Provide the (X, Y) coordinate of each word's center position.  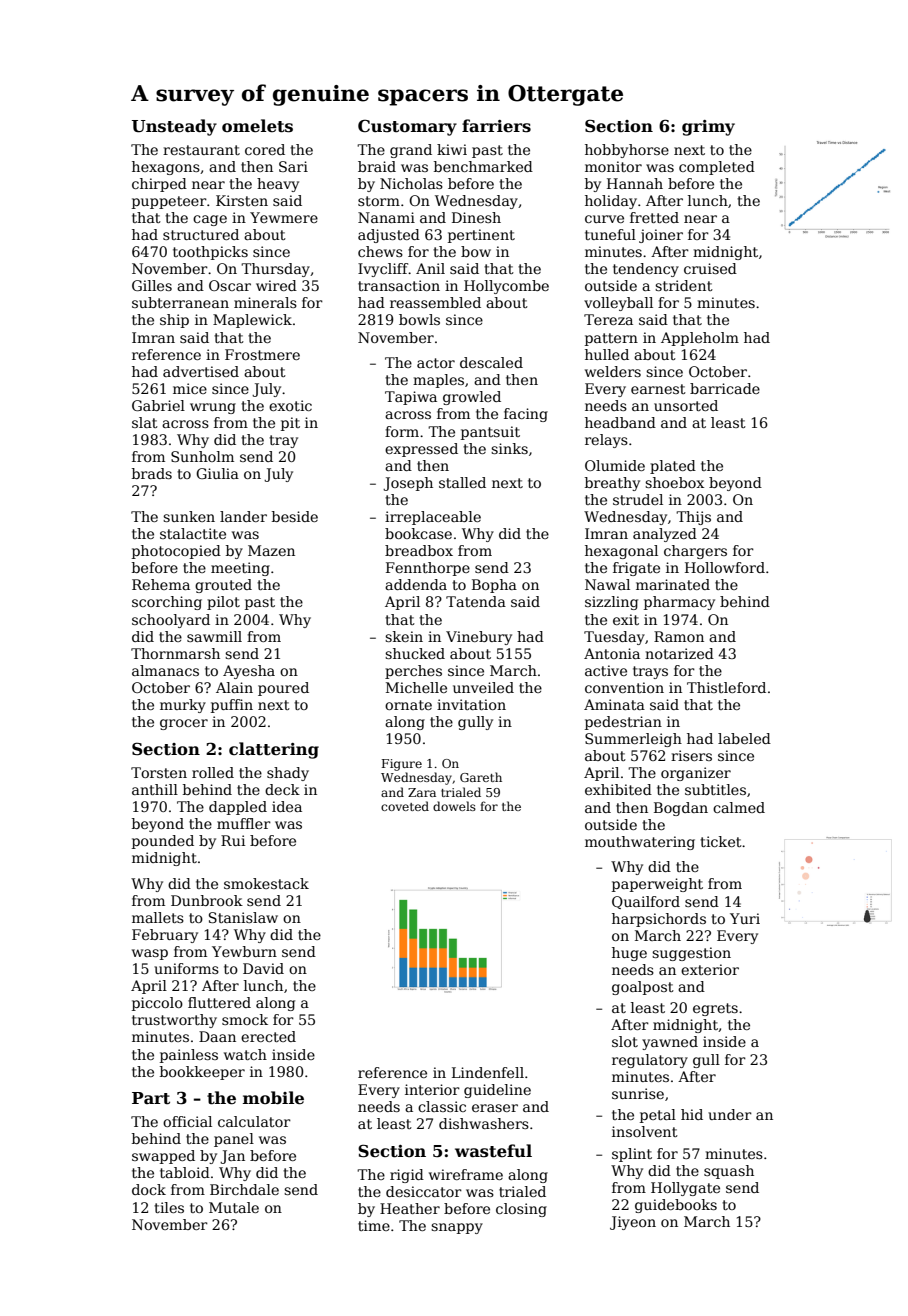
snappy (457, 1228)
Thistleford (726, 687)
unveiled (483, 687)
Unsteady (174, 127)
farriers (496, 126)
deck (282, 789)
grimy (708, 128)
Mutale (234, 1207)
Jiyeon (633, 1223)
